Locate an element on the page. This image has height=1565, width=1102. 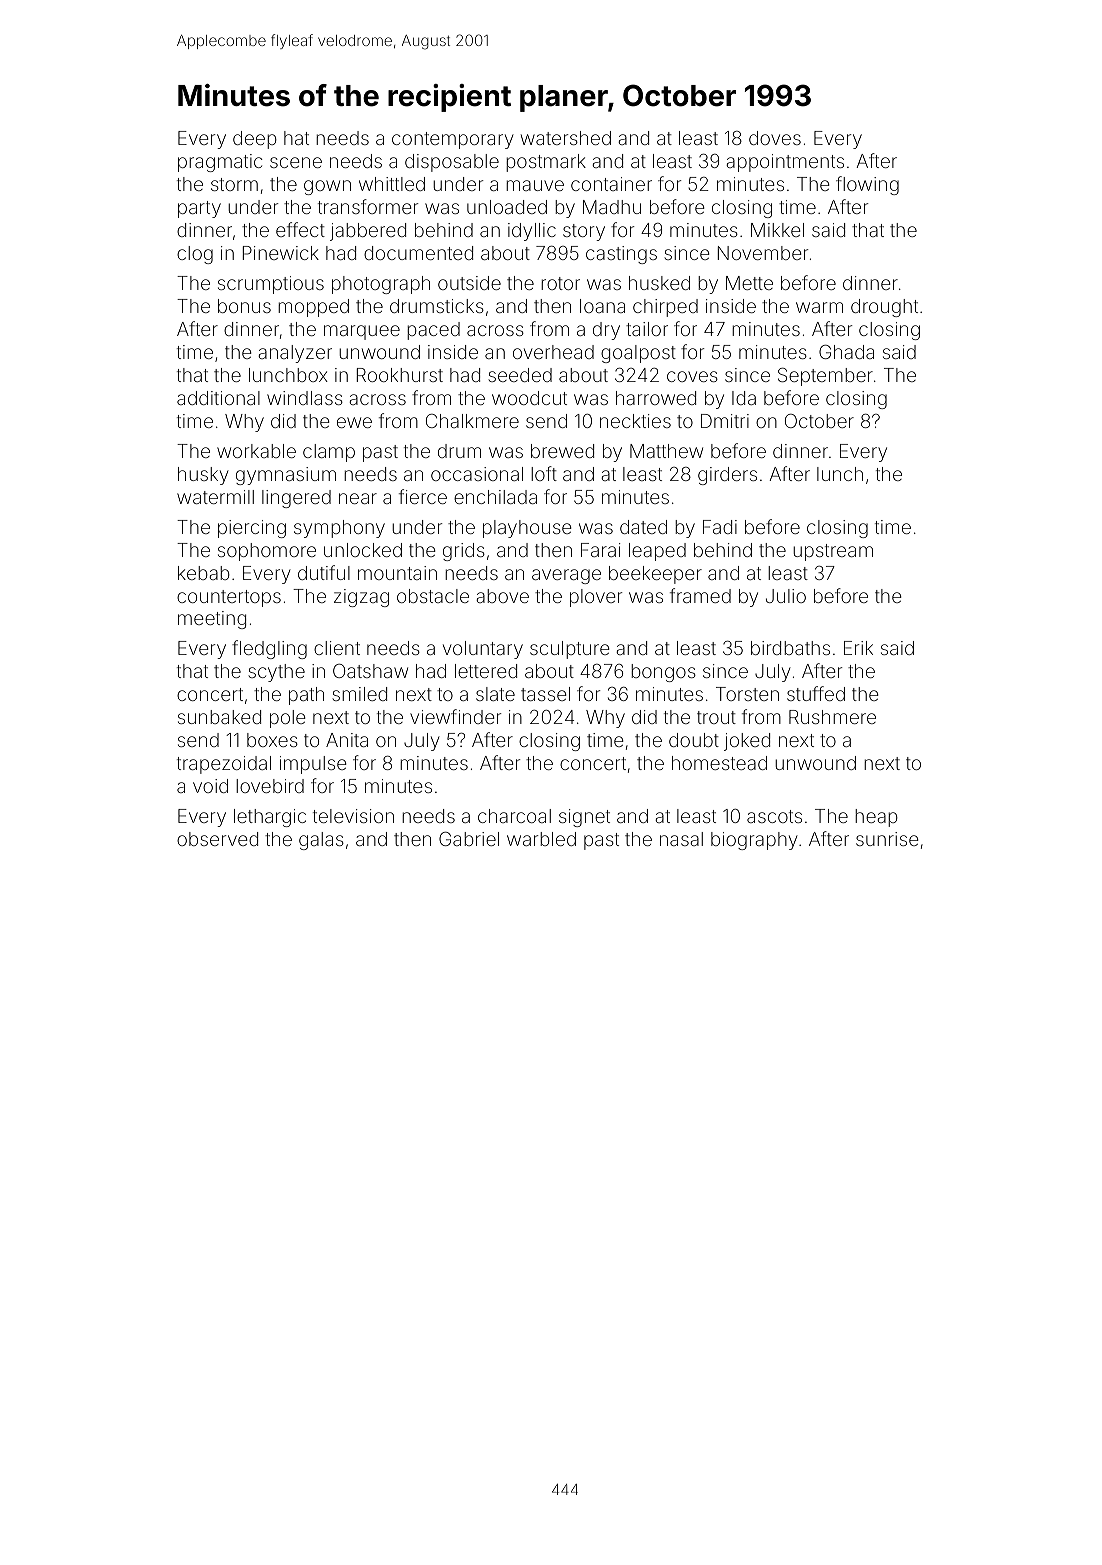
galas is located at coordinates (321, 841).
